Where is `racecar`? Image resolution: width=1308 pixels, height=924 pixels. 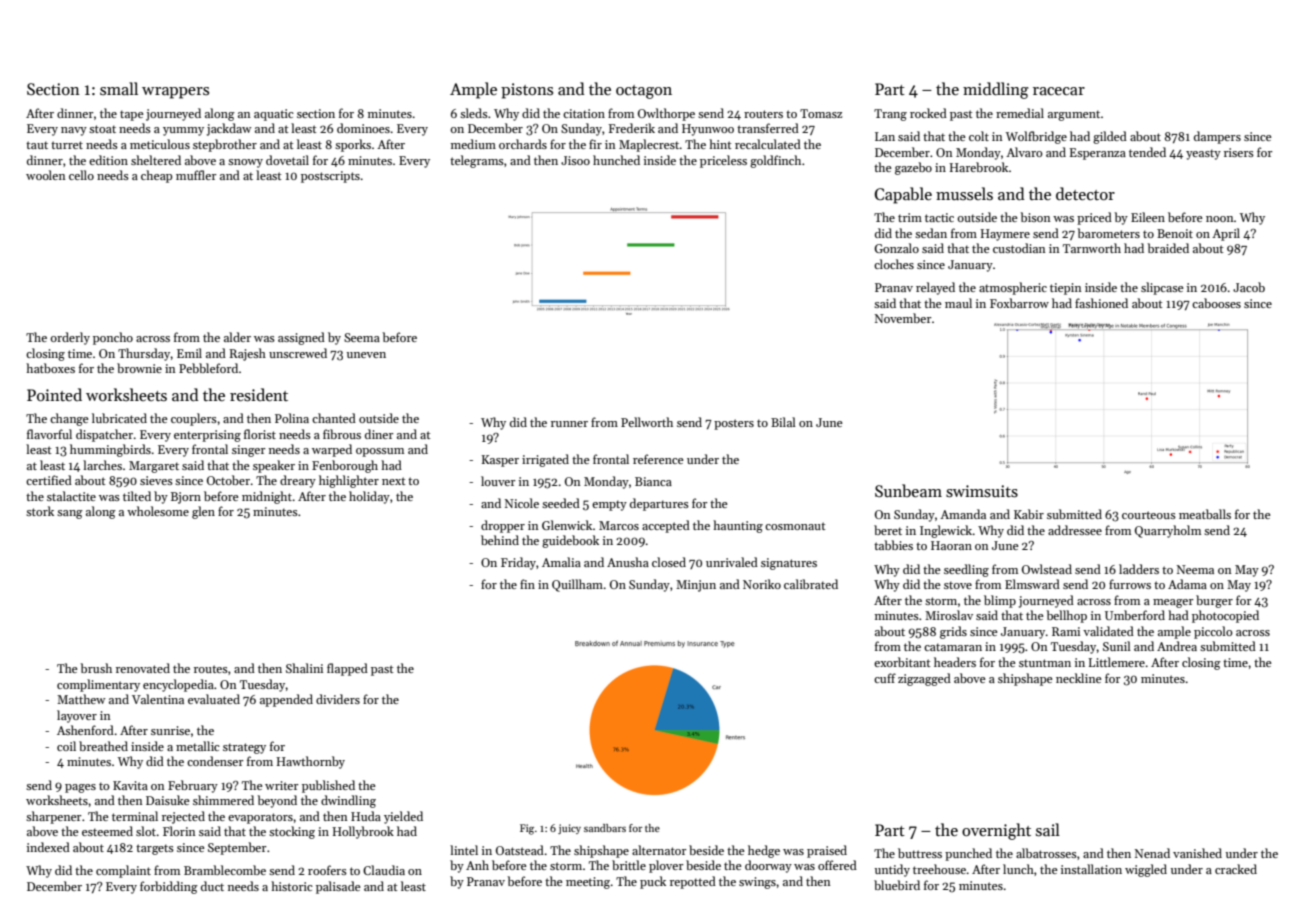
racecar is located at coordinates (1059, 91).
